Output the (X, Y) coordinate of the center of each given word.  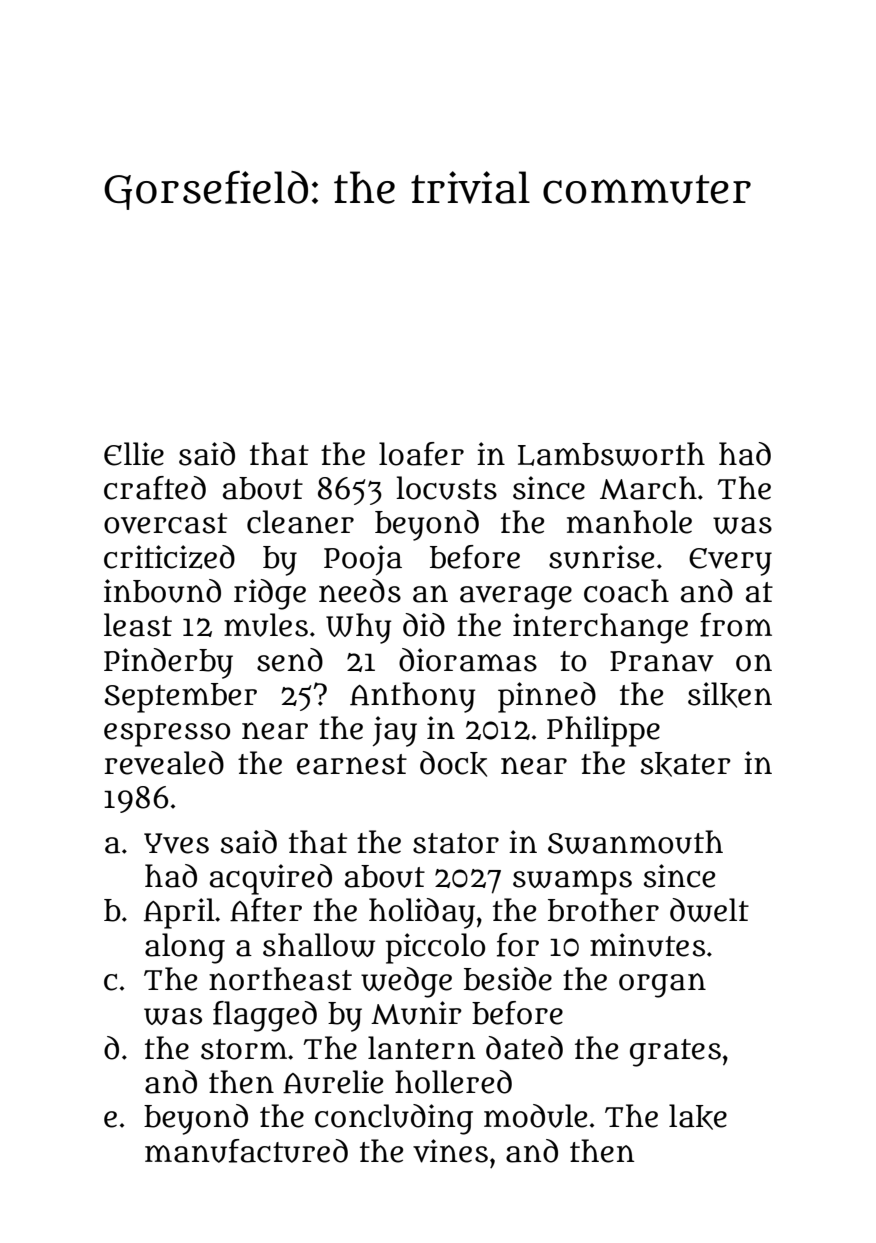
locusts (446, 488)
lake (698, 1117)
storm (244, 1049)
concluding (394, 1119)
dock (453, 764)
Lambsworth (611, 454)
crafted (155, 488)
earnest (352, 764)
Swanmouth (635, 842)
